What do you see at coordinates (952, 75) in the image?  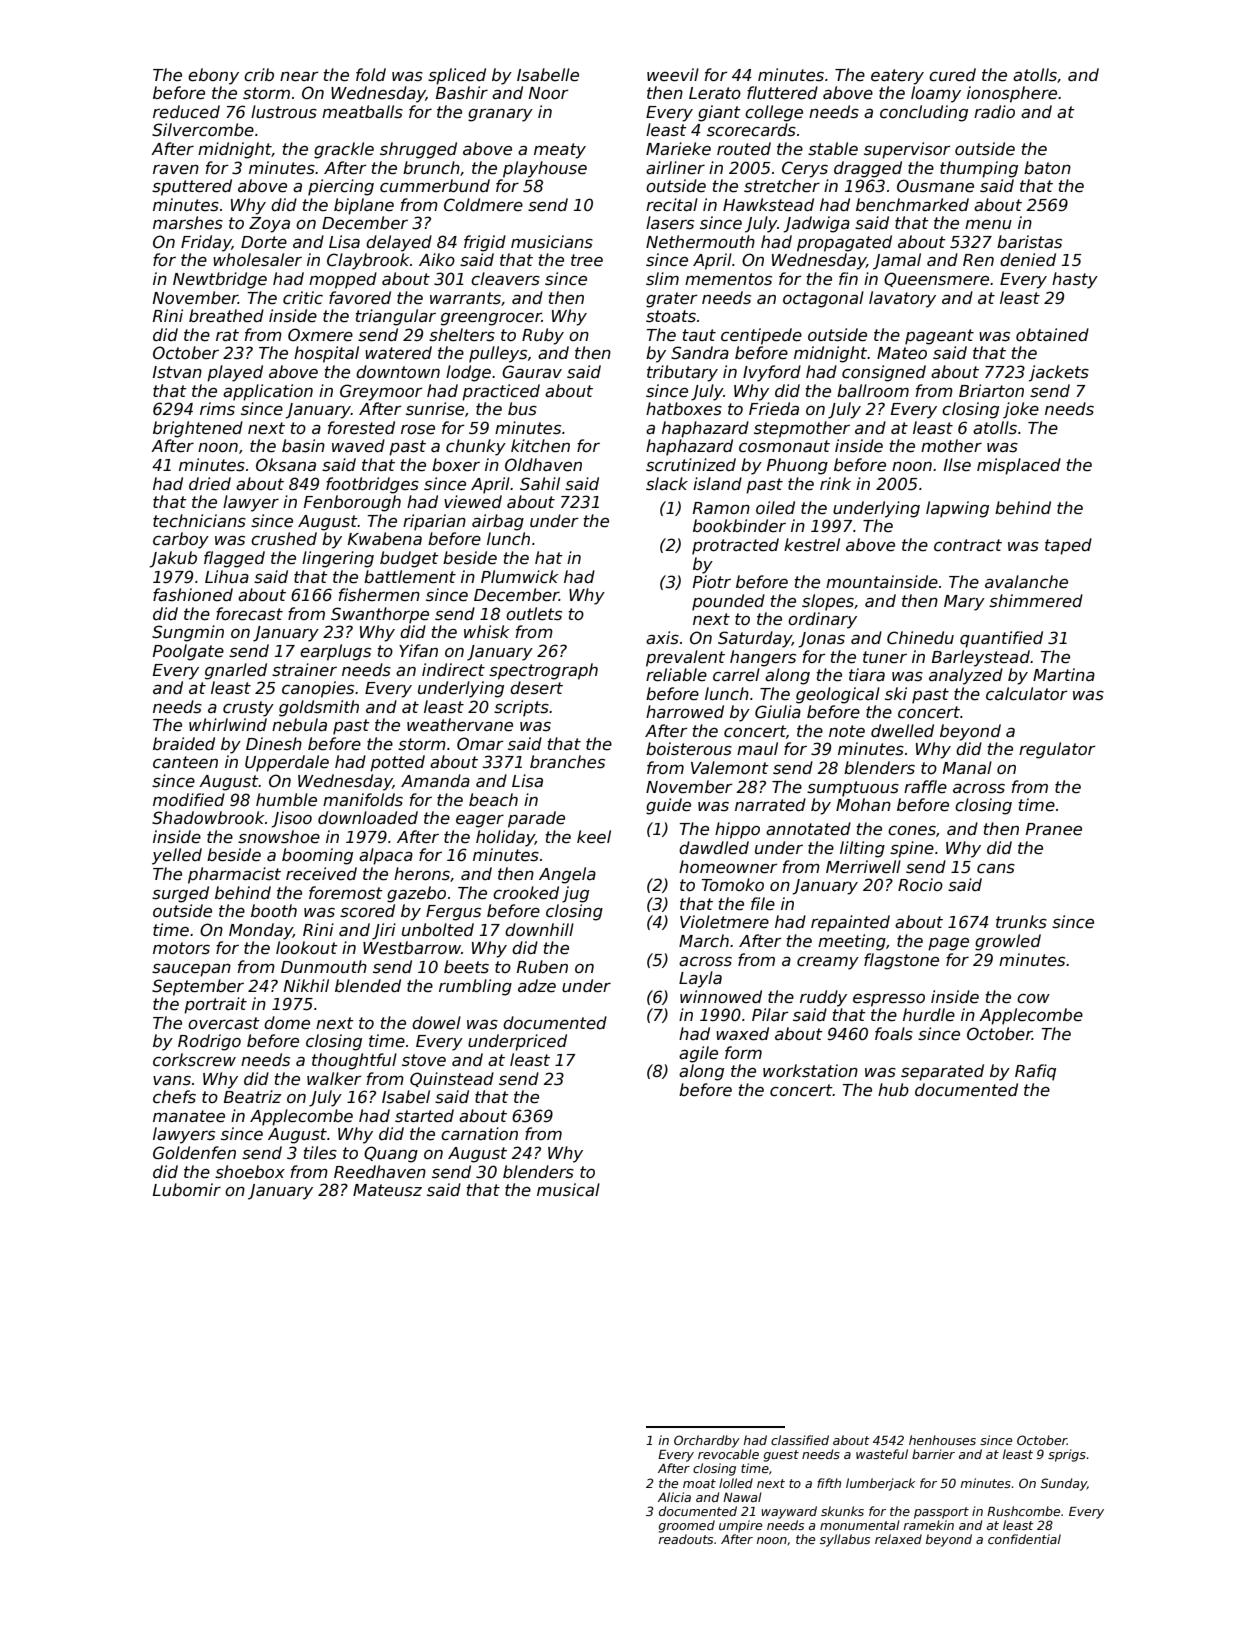 I see `cured` at bounding box center [952, 75].
